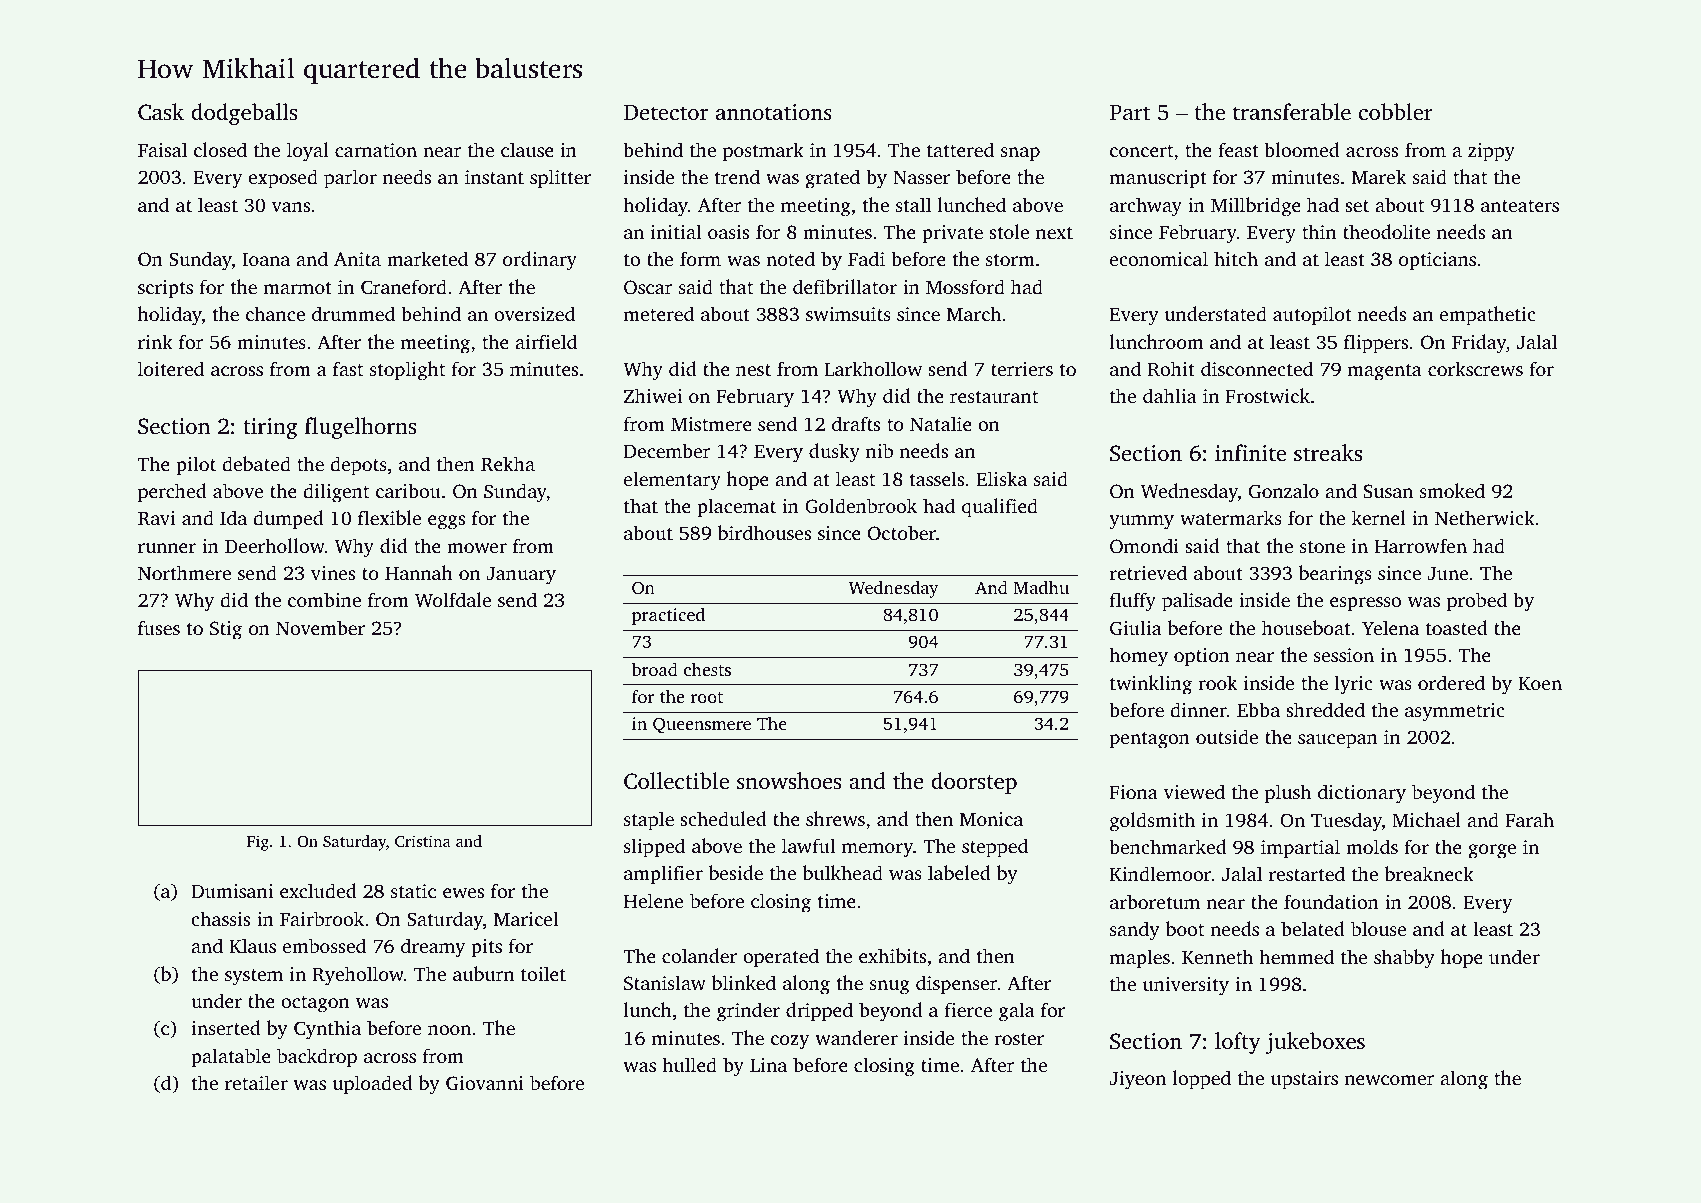  What do you see at coordinates (736, 508) in the screenshot?
I see `placemat` at bounding box center [736, 508].
